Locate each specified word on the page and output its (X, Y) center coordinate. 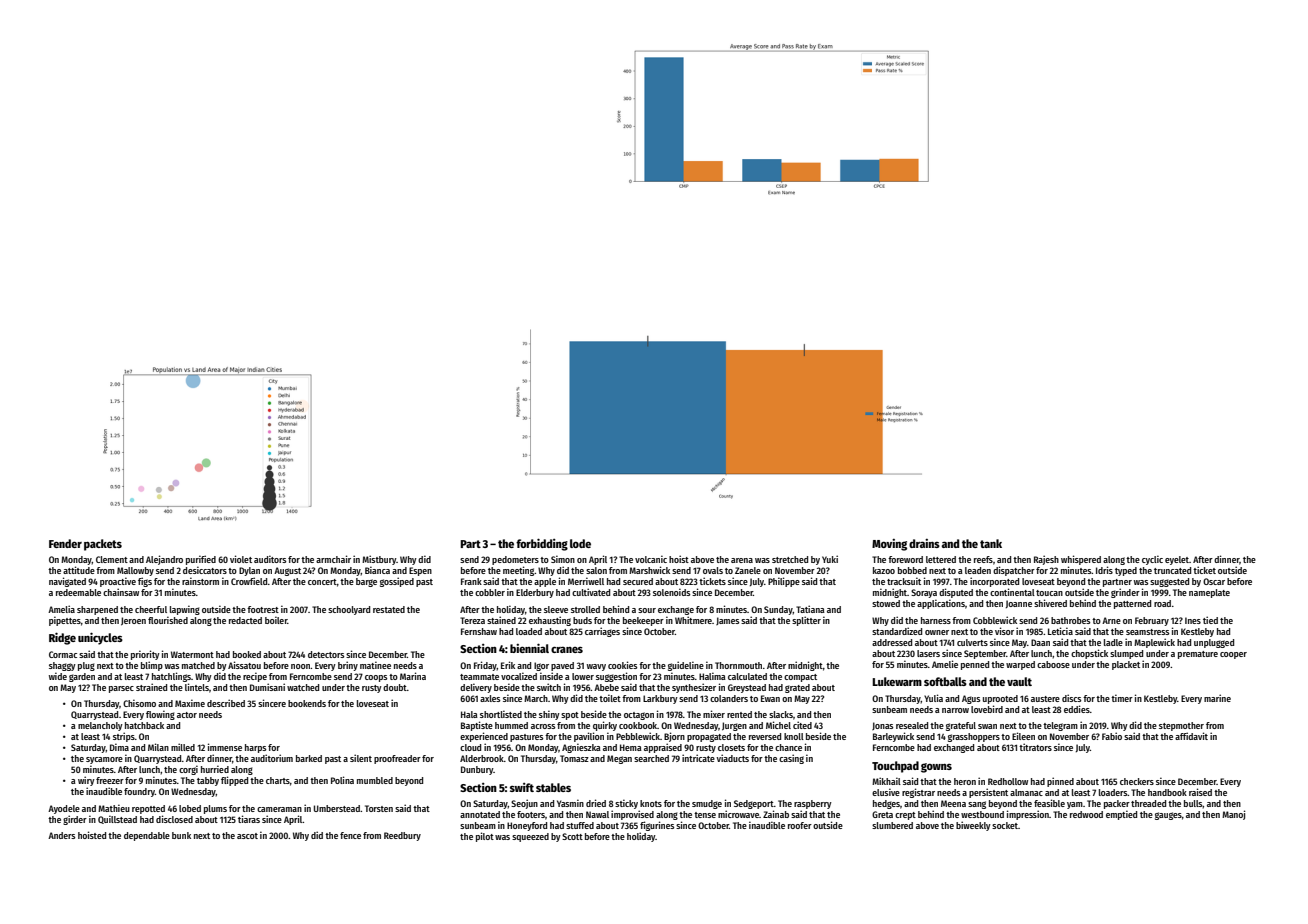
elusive (886, 792)
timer (1122, 698)
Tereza (472, 620)
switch (549, 687)
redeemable (78, 592)
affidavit (1191, 736)
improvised (632, 815)
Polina (342, 780)
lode (580, 543)
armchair (333, 559)
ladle (1113, 642)
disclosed (174, 819)
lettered (941, 559)
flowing (160, 715)
